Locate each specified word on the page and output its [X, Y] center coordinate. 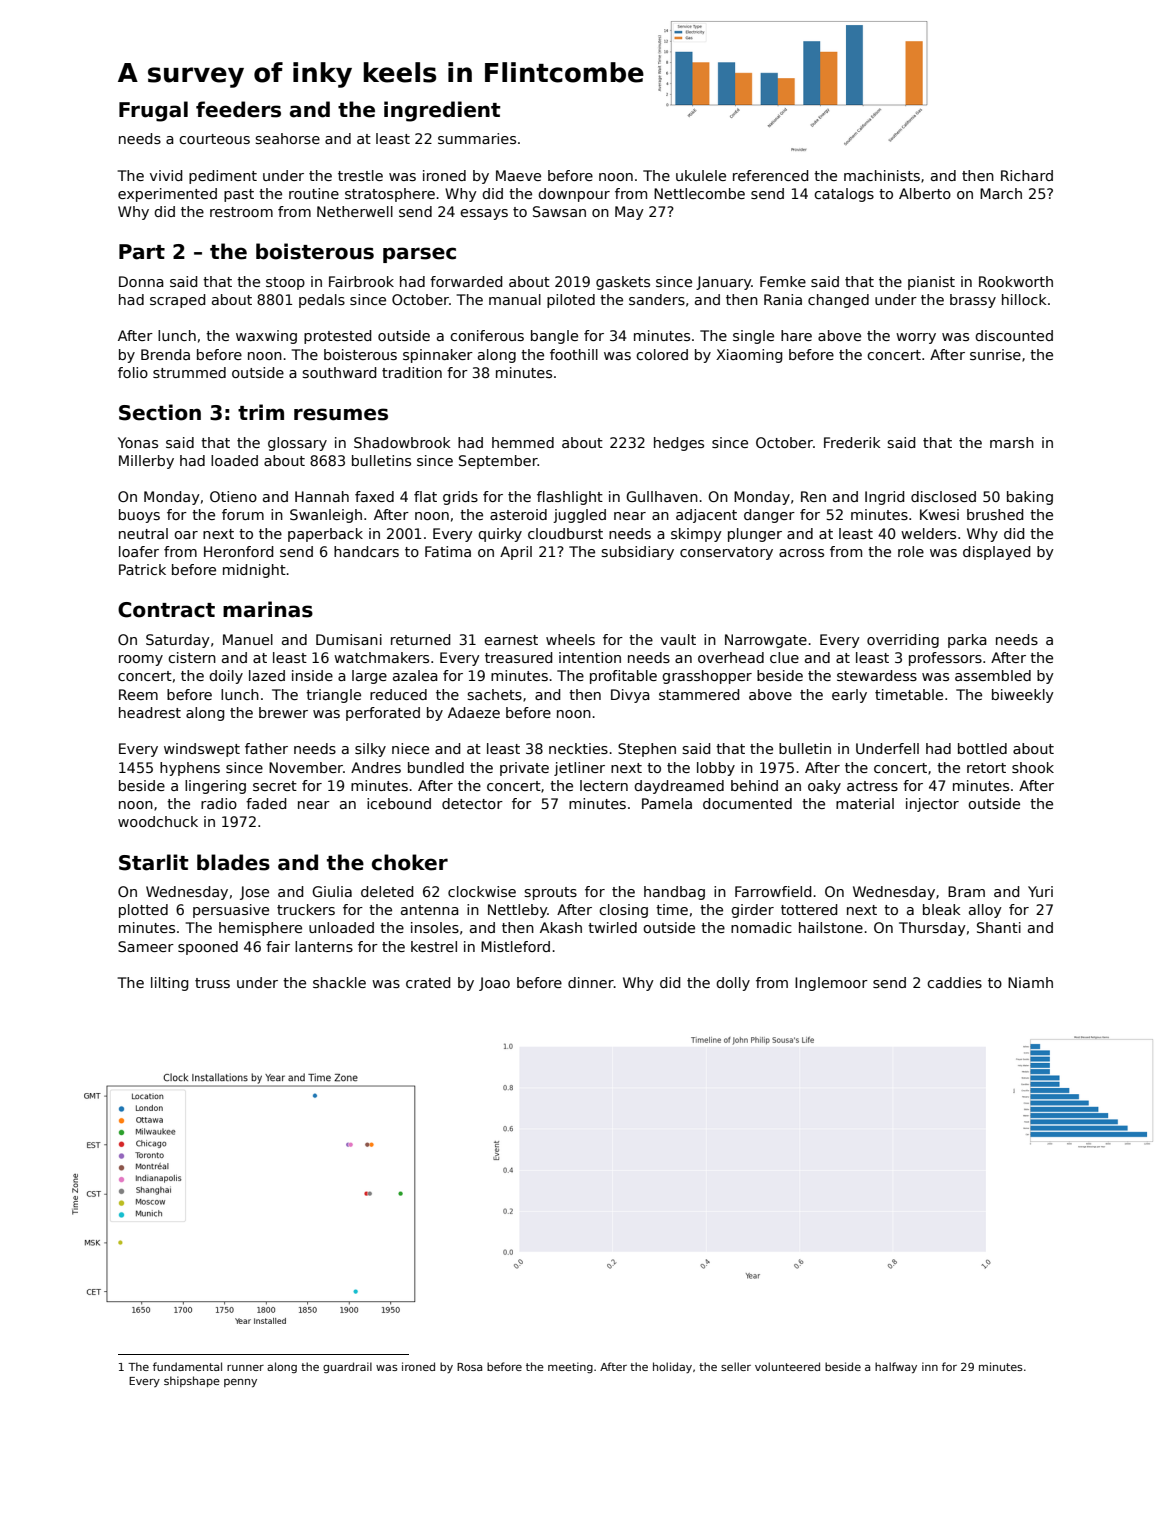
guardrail [347, 1367]
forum [243, 514]
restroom [241, 212]
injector [932, 805]
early [849, 696]
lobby [716, 769]
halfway [896, 1367]
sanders [657, 299]
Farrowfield [773, 891]
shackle [339, 982]
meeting [570, 1368]
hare [796, 335]
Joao [494, 984]
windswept [202, 750]
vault [678, 639]
